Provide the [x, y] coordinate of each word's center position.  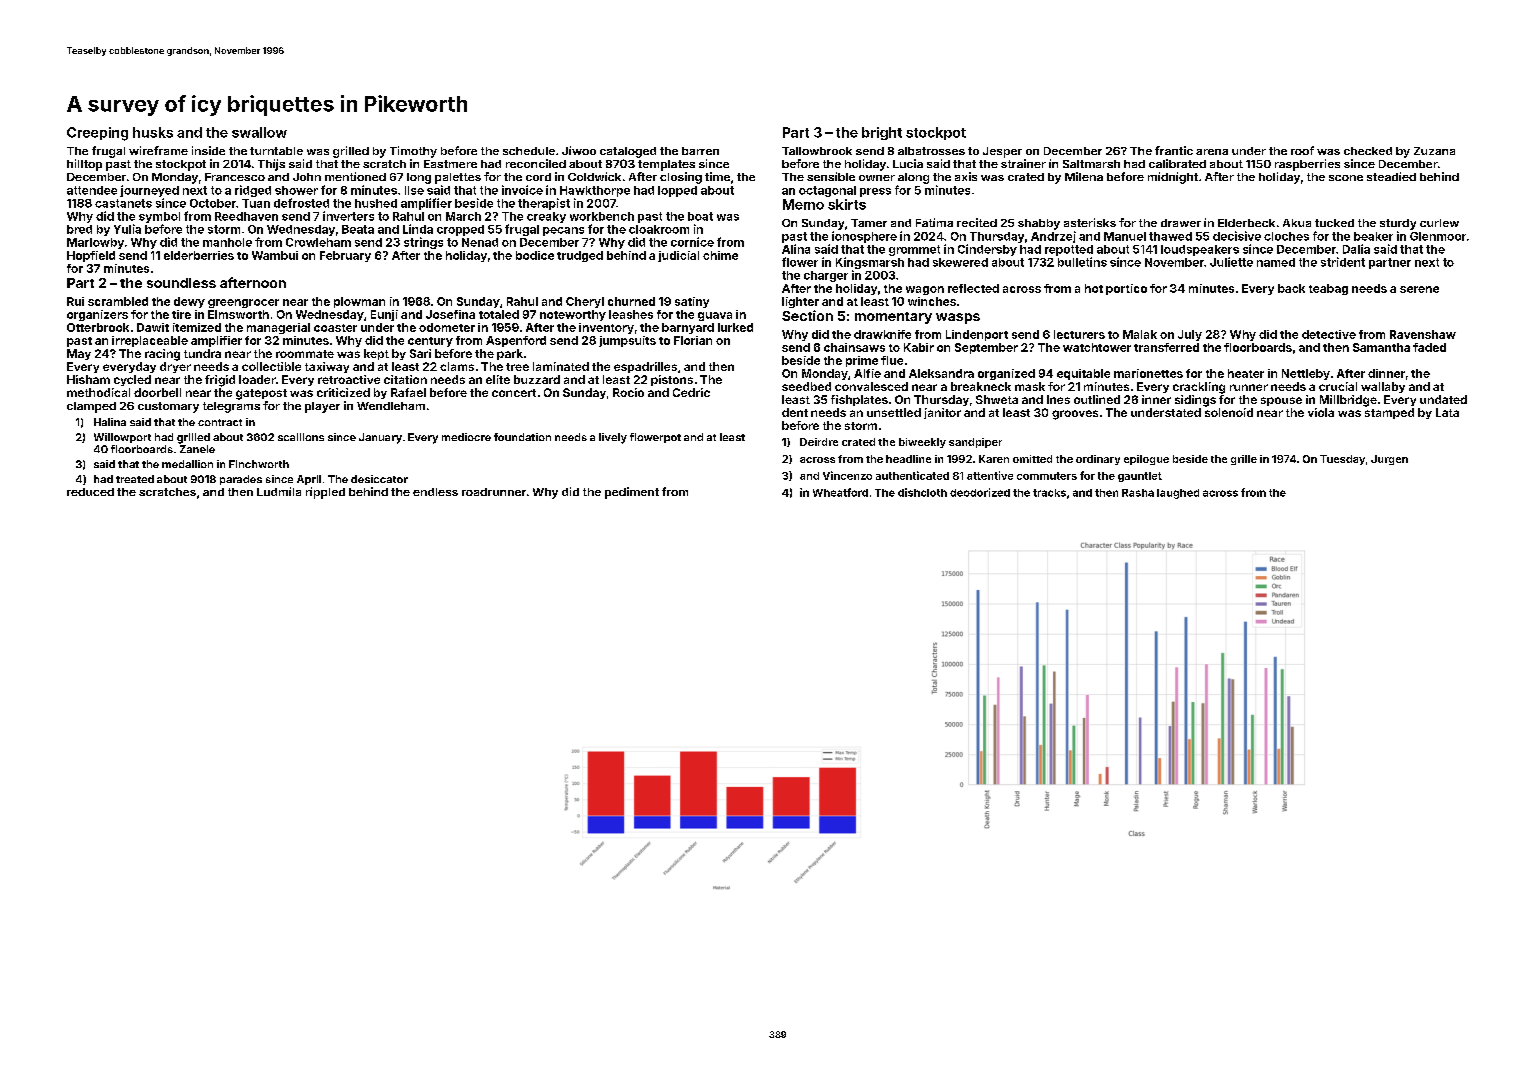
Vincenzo [847, 475]
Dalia [1356, 249]
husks [153, 132]
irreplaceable [150, 341]
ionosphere [864, 237]
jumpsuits [627, 341]
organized [1006, 374]
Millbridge [1348, 401]
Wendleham [391, 406]
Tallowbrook [817, 151]
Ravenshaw [1423, 334]
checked [1368, 151]
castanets [123, 203]
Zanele [197, 449]
